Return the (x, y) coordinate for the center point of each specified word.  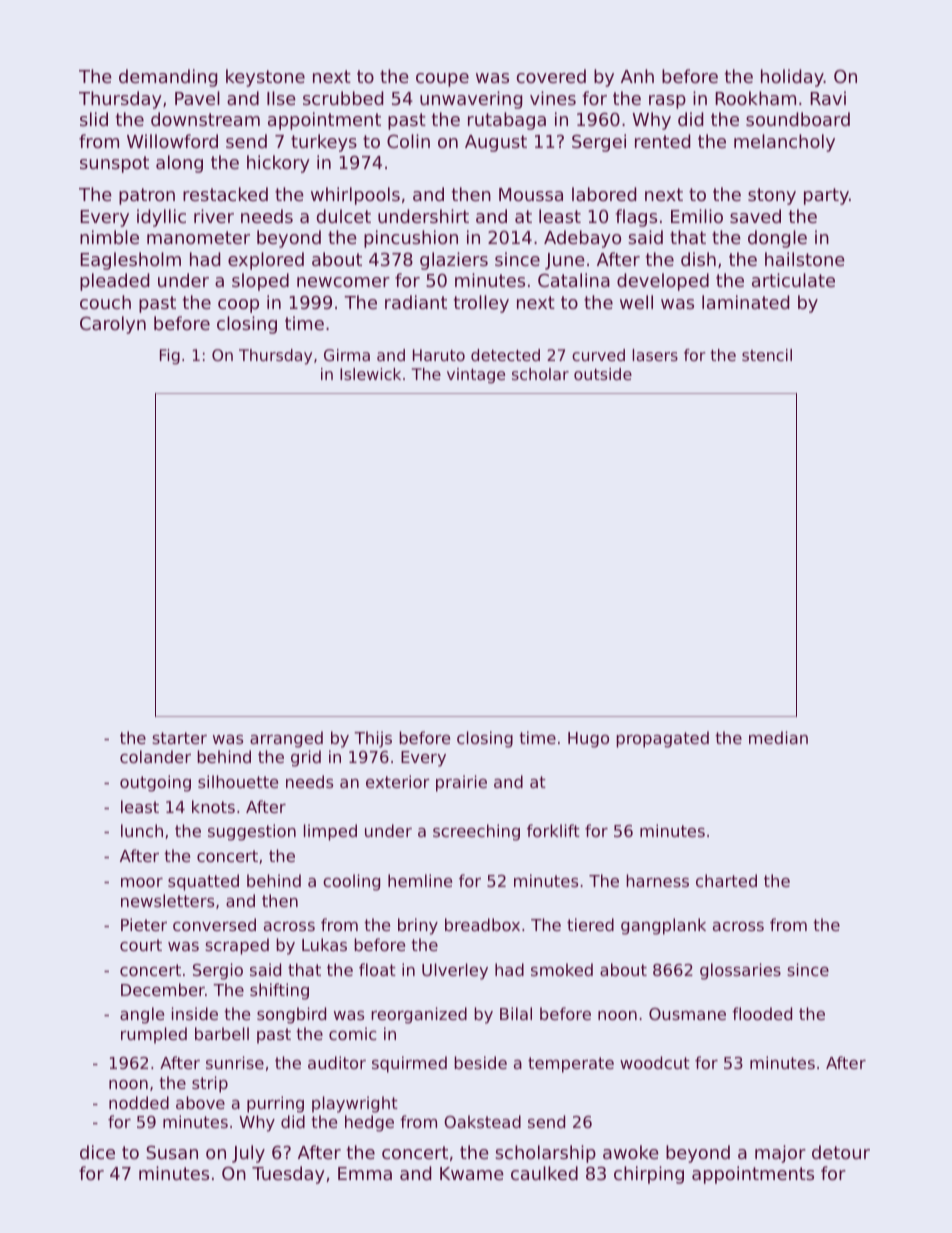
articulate (793, 280)
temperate (571, 1065)
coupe (442, 80)
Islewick (370, 374)
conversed (214, 924)
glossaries (740, 971)
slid (94, 119)
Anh (637, 76)
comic (352, 1033)
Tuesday (288, 1175)
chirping (649, 1175)
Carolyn (113, 325)
